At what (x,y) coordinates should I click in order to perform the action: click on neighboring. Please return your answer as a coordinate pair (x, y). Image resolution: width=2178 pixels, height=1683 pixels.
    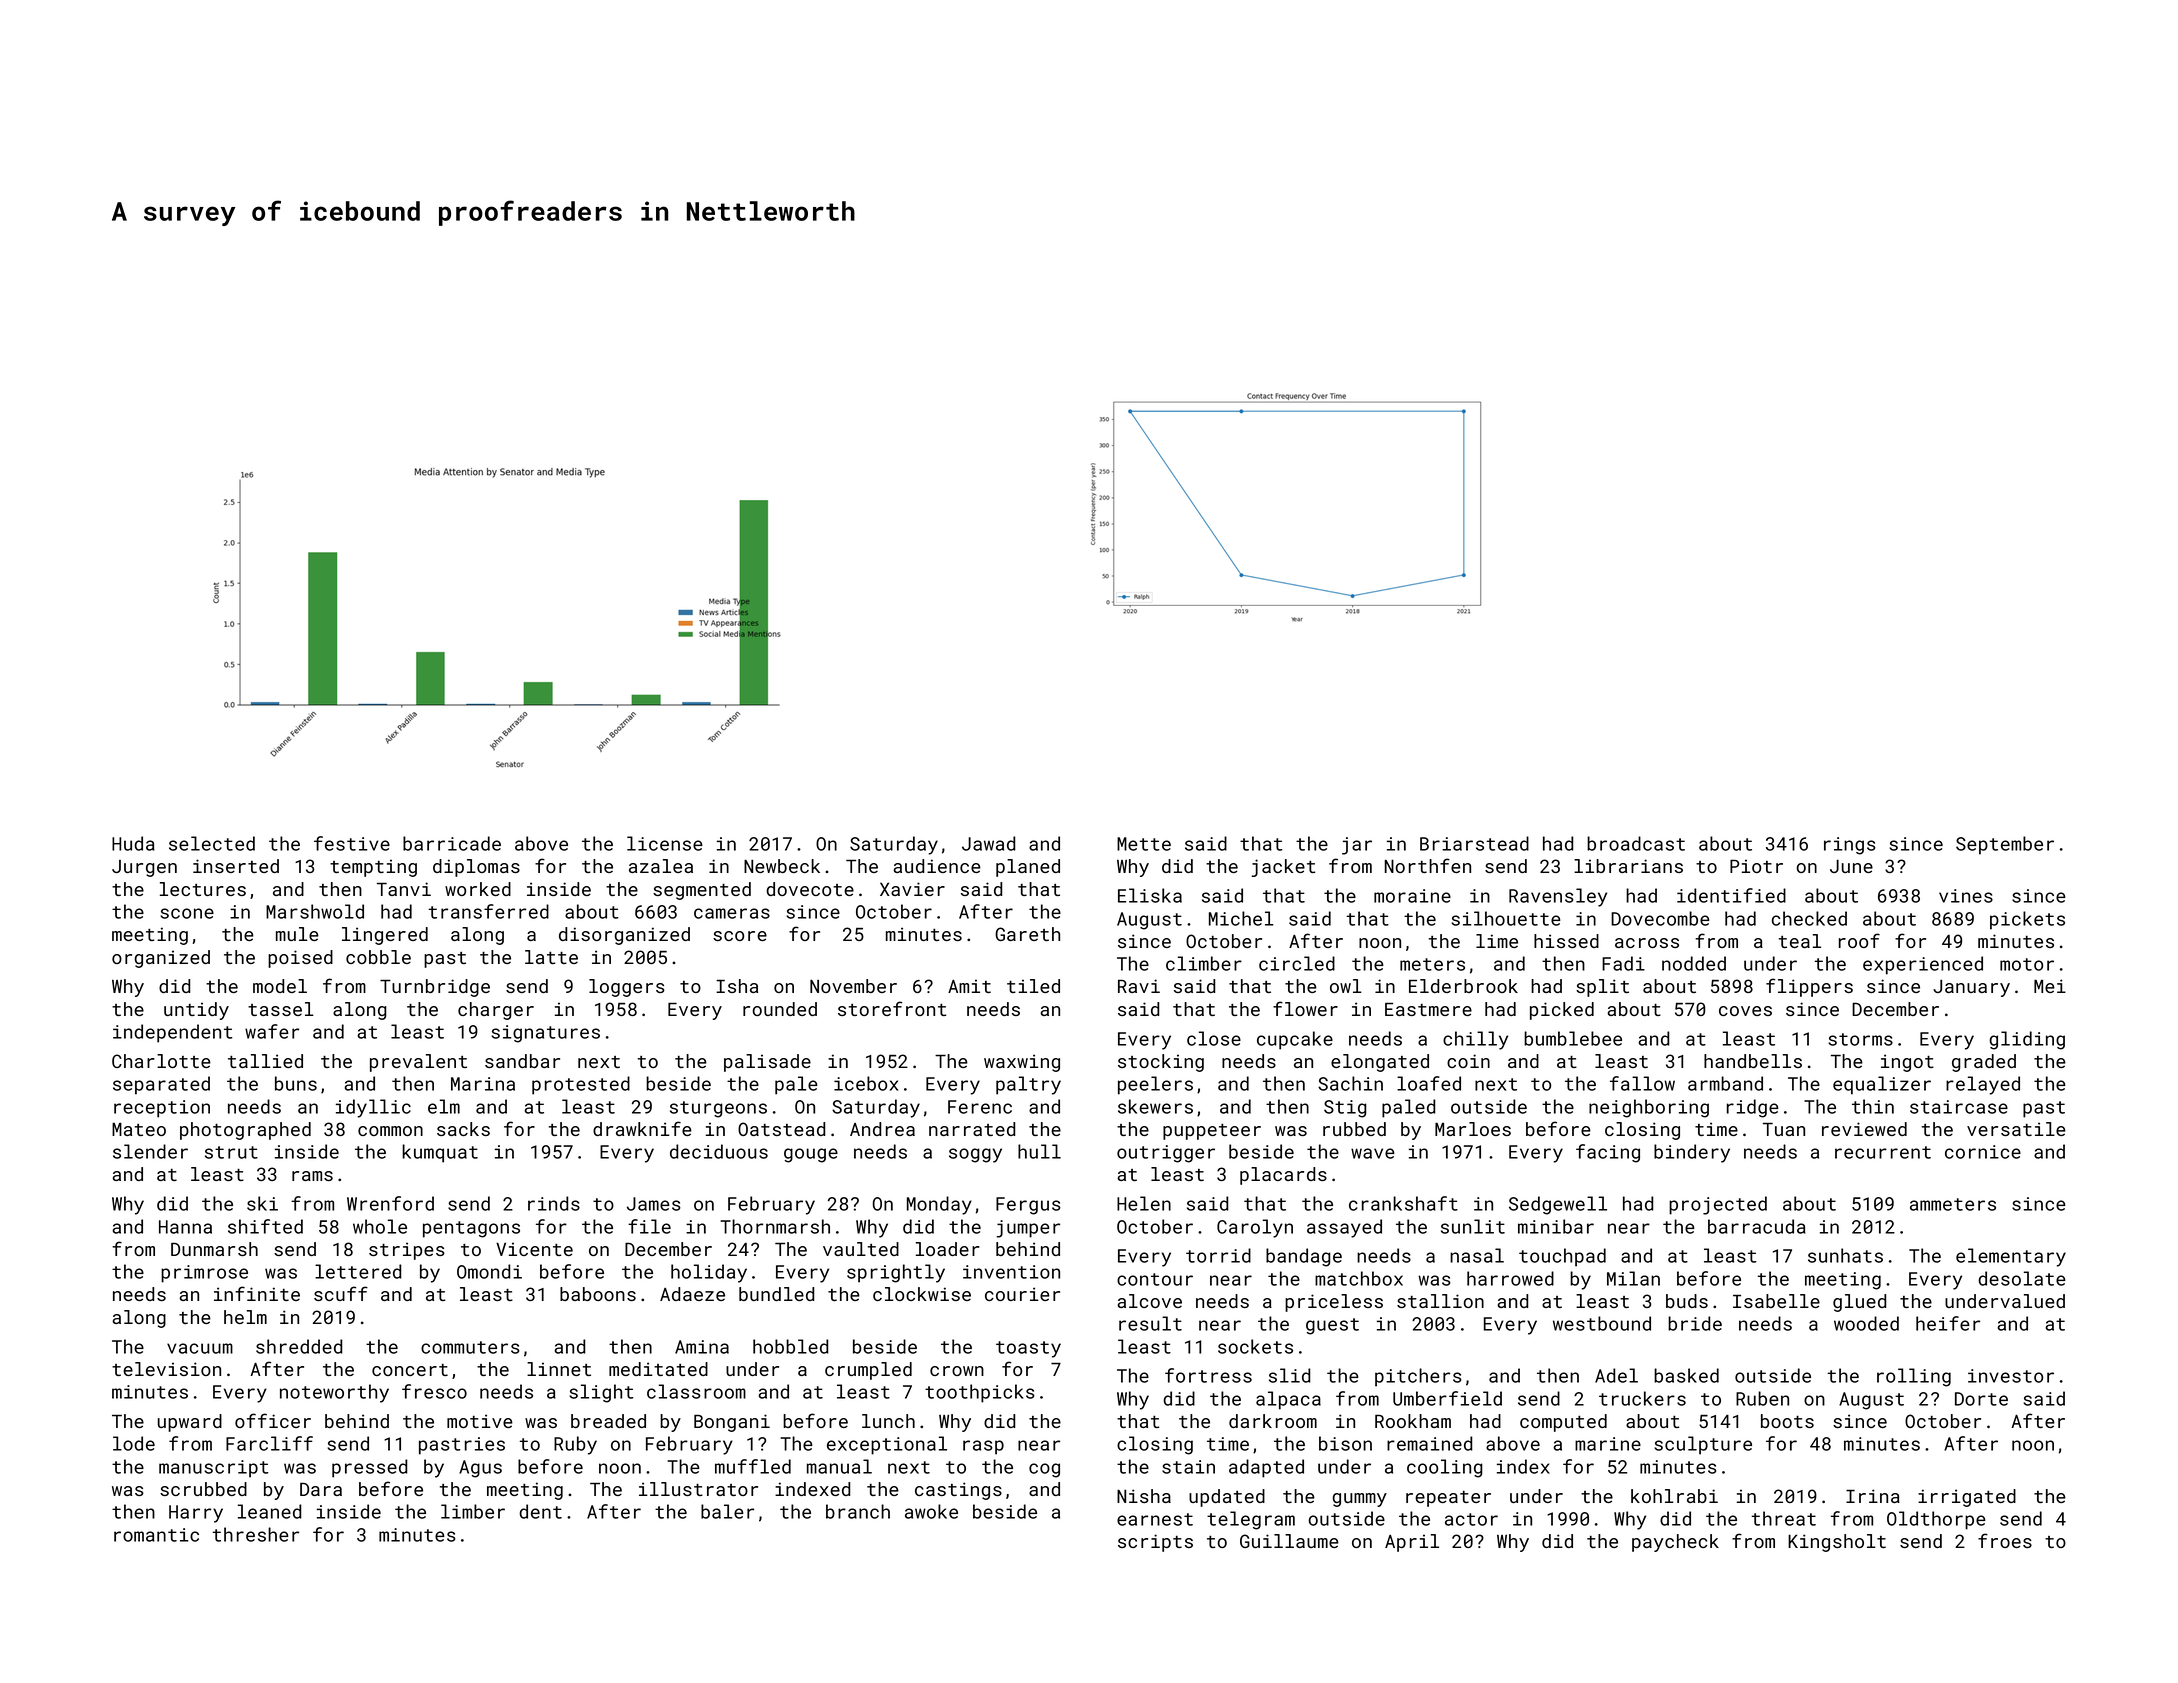
    Looking at the image, I should click on (1649, 1108).
